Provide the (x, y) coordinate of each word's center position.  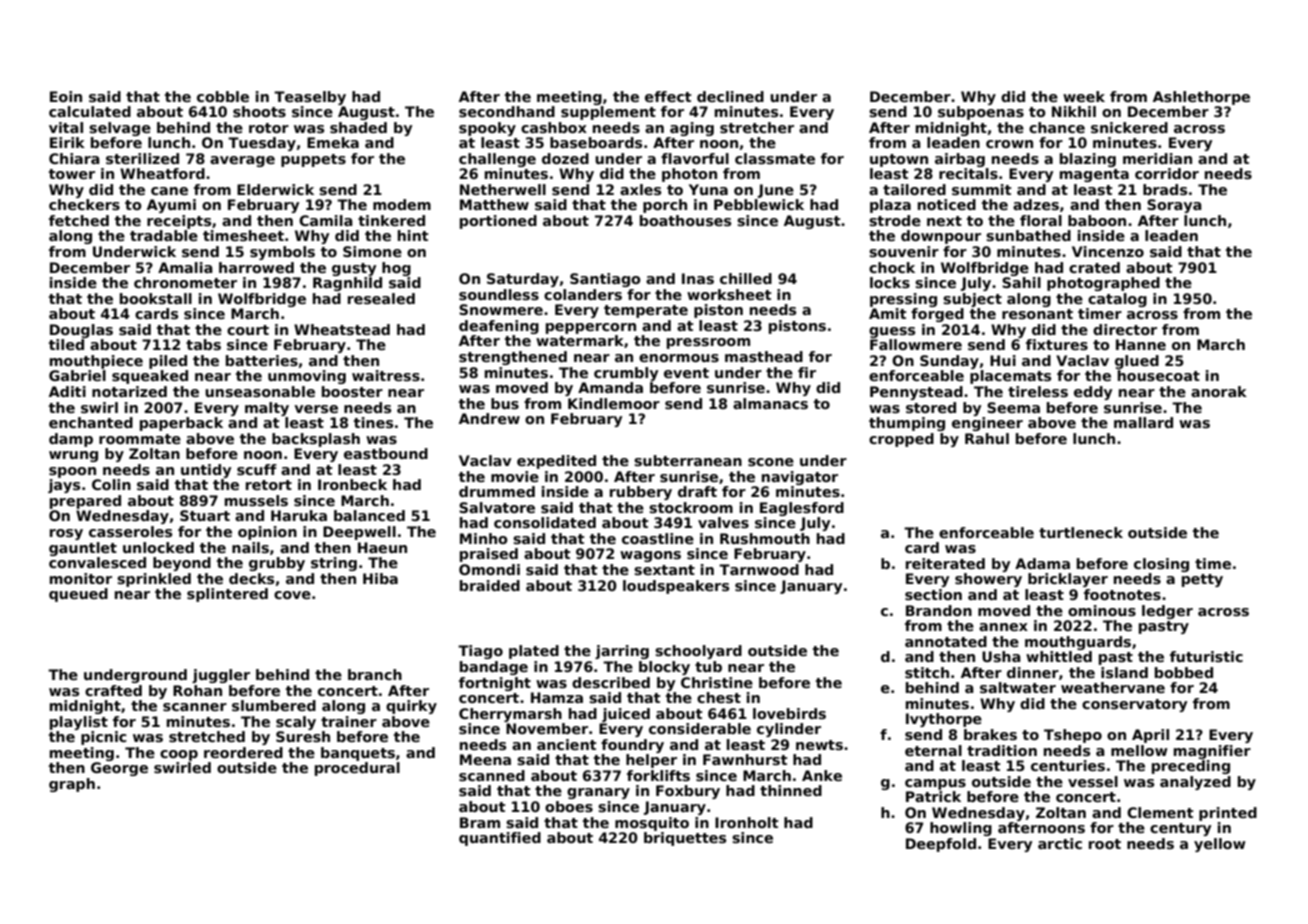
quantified (500, 839)
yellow (1220, 845)
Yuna (708, 189)
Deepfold (941, 845)
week (1084, 96)
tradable (164, 235)
